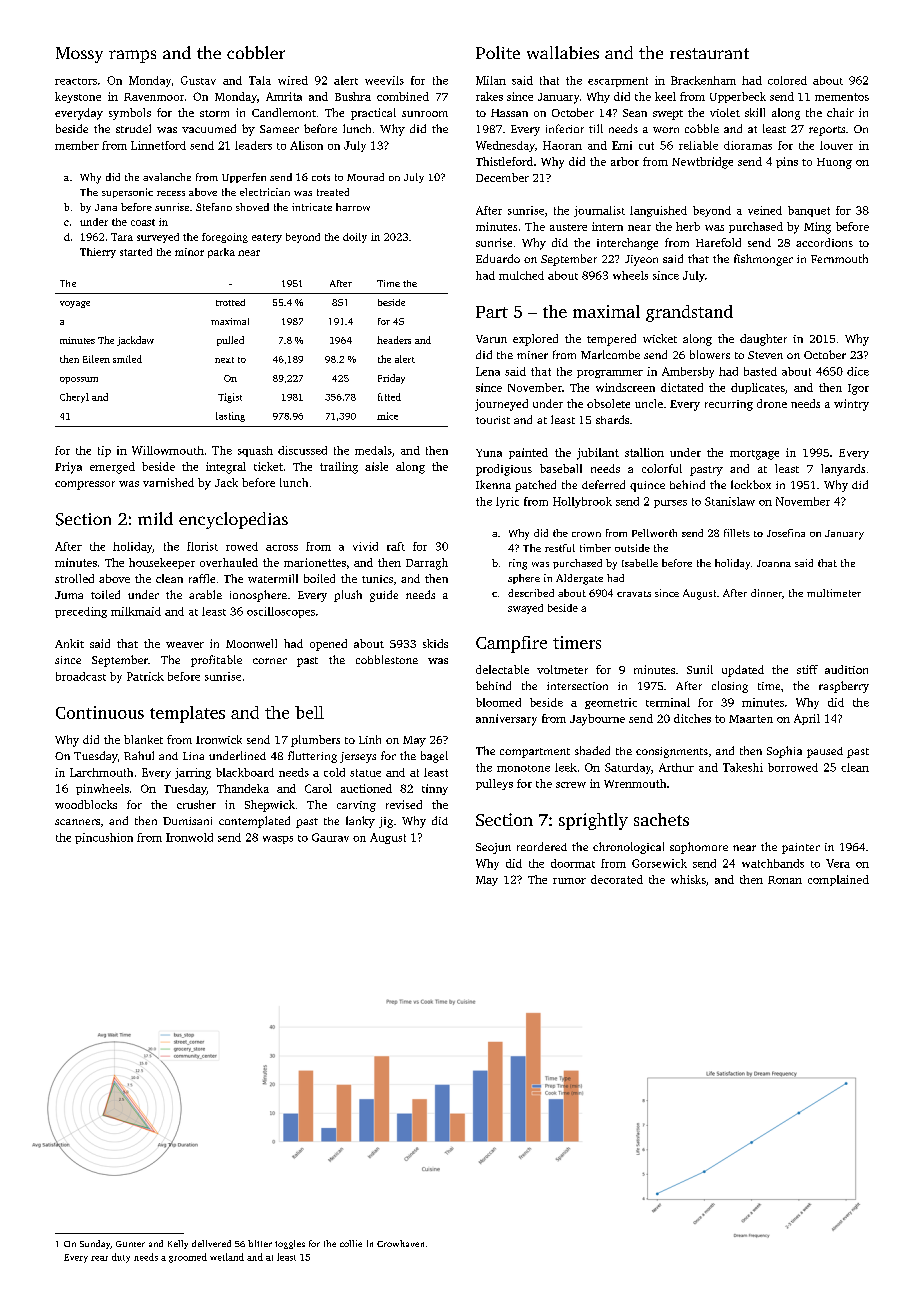  What do you see at coordinates (130, 1244) in the screenshot?
I see `Gunter` at bounding box center [130, 1244].
